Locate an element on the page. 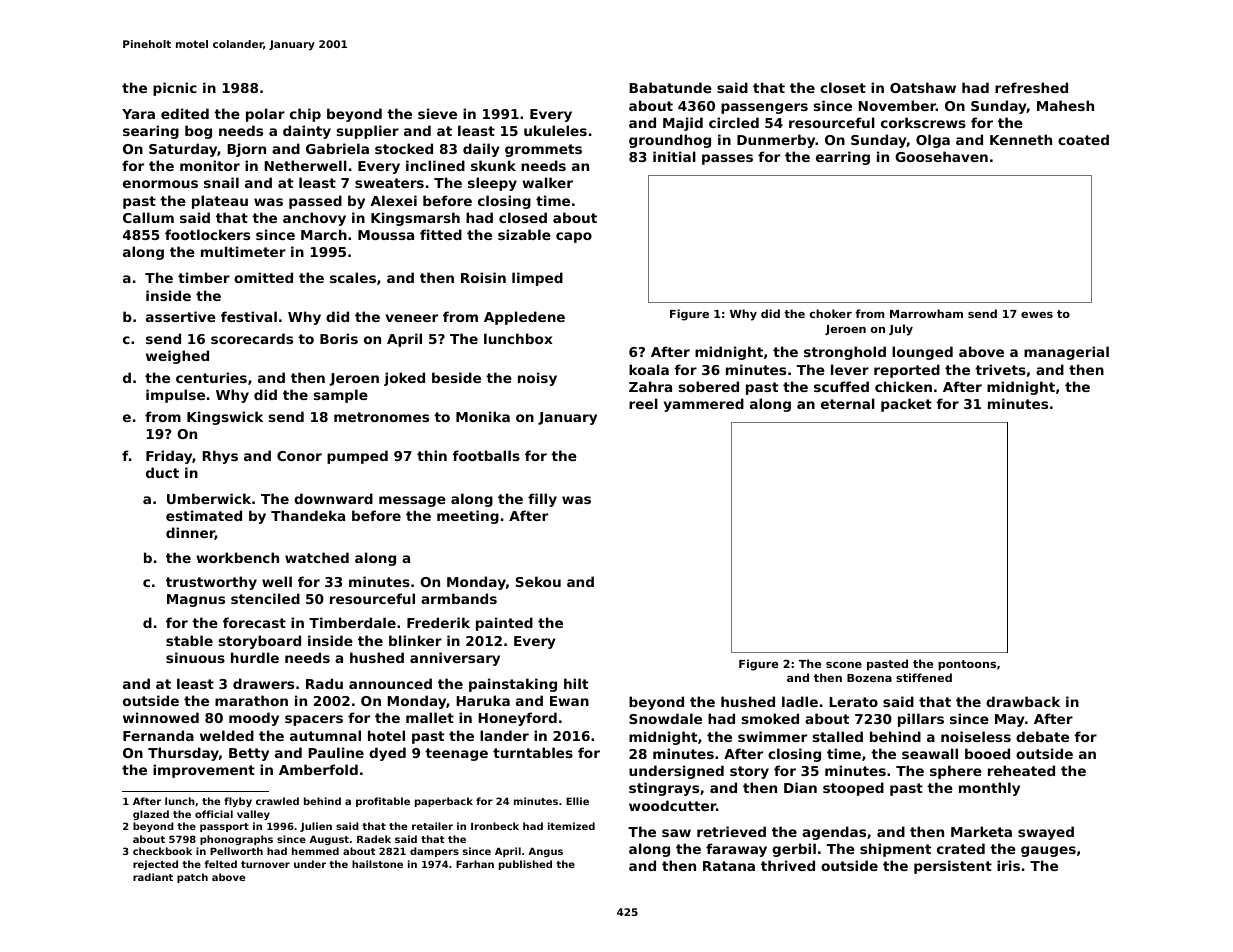 The height and width of the page is (952, 1233). packet is located at coordinates (906, 405).
